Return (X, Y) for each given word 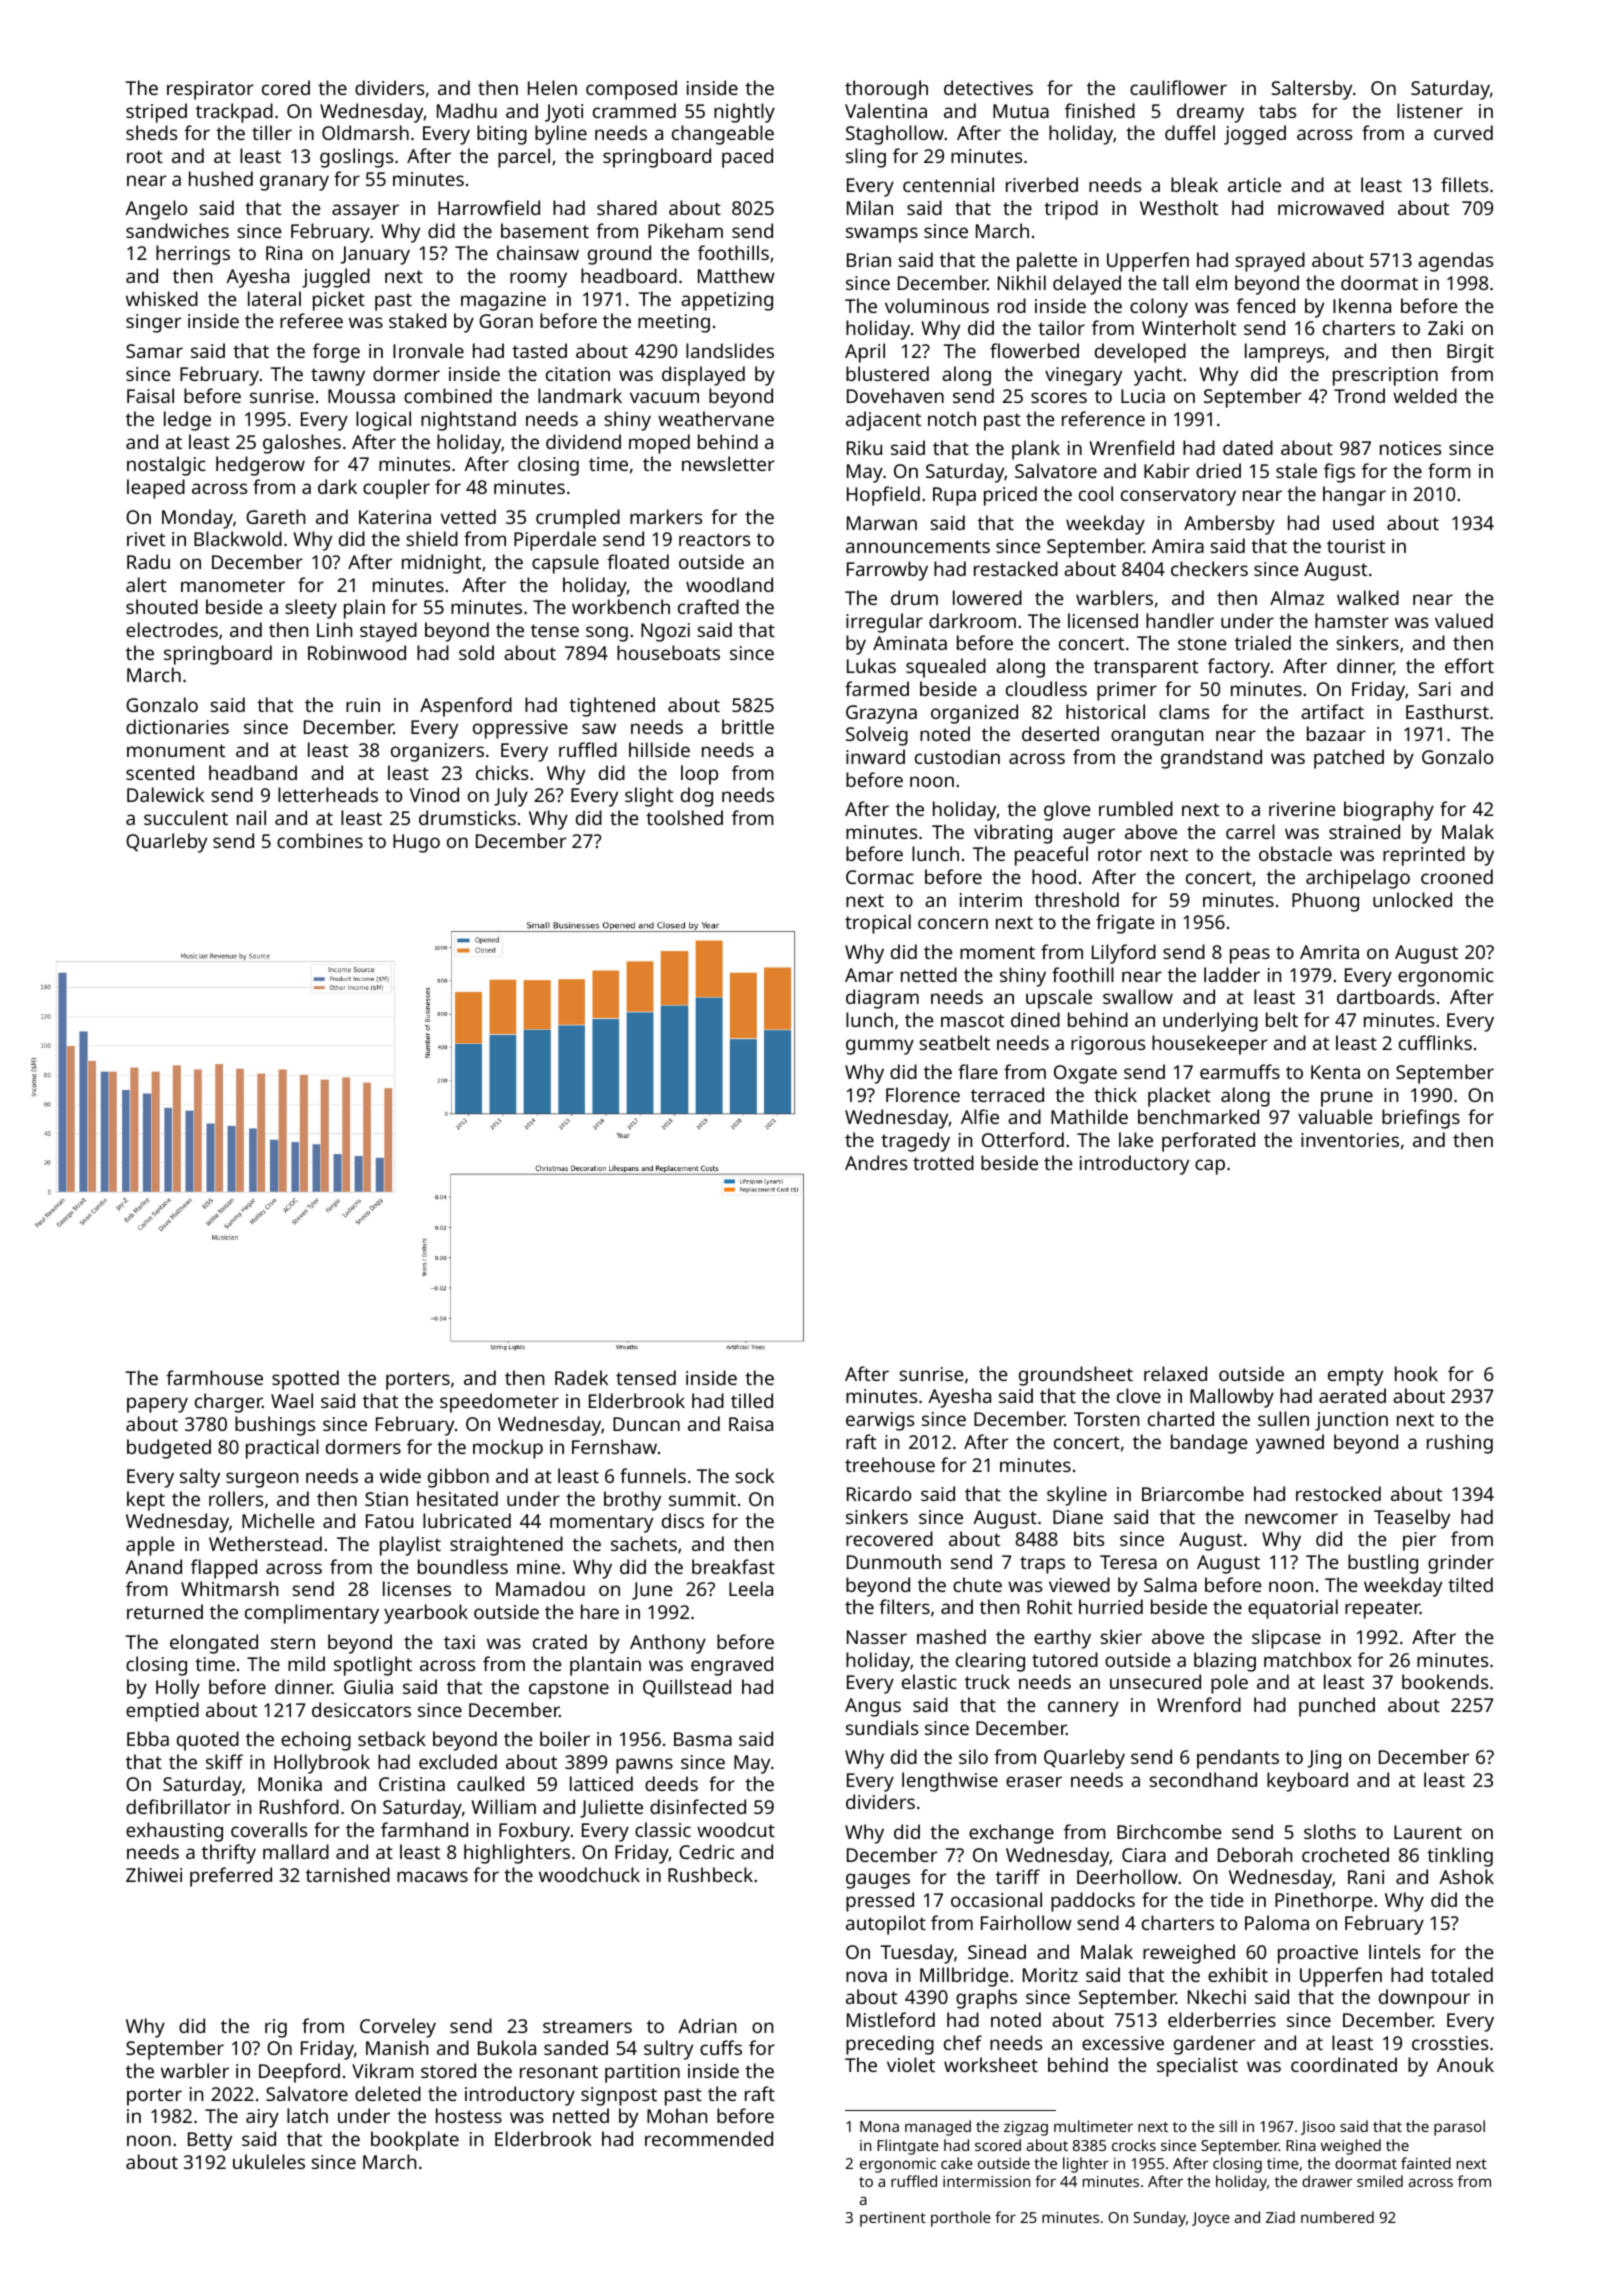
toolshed (684, 817)
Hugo (416, 843)
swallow (1138, 996)
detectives (988, 87)
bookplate (415, 2141)
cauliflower (1178, 87)
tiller (272, 132)
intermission (986, 2181)
